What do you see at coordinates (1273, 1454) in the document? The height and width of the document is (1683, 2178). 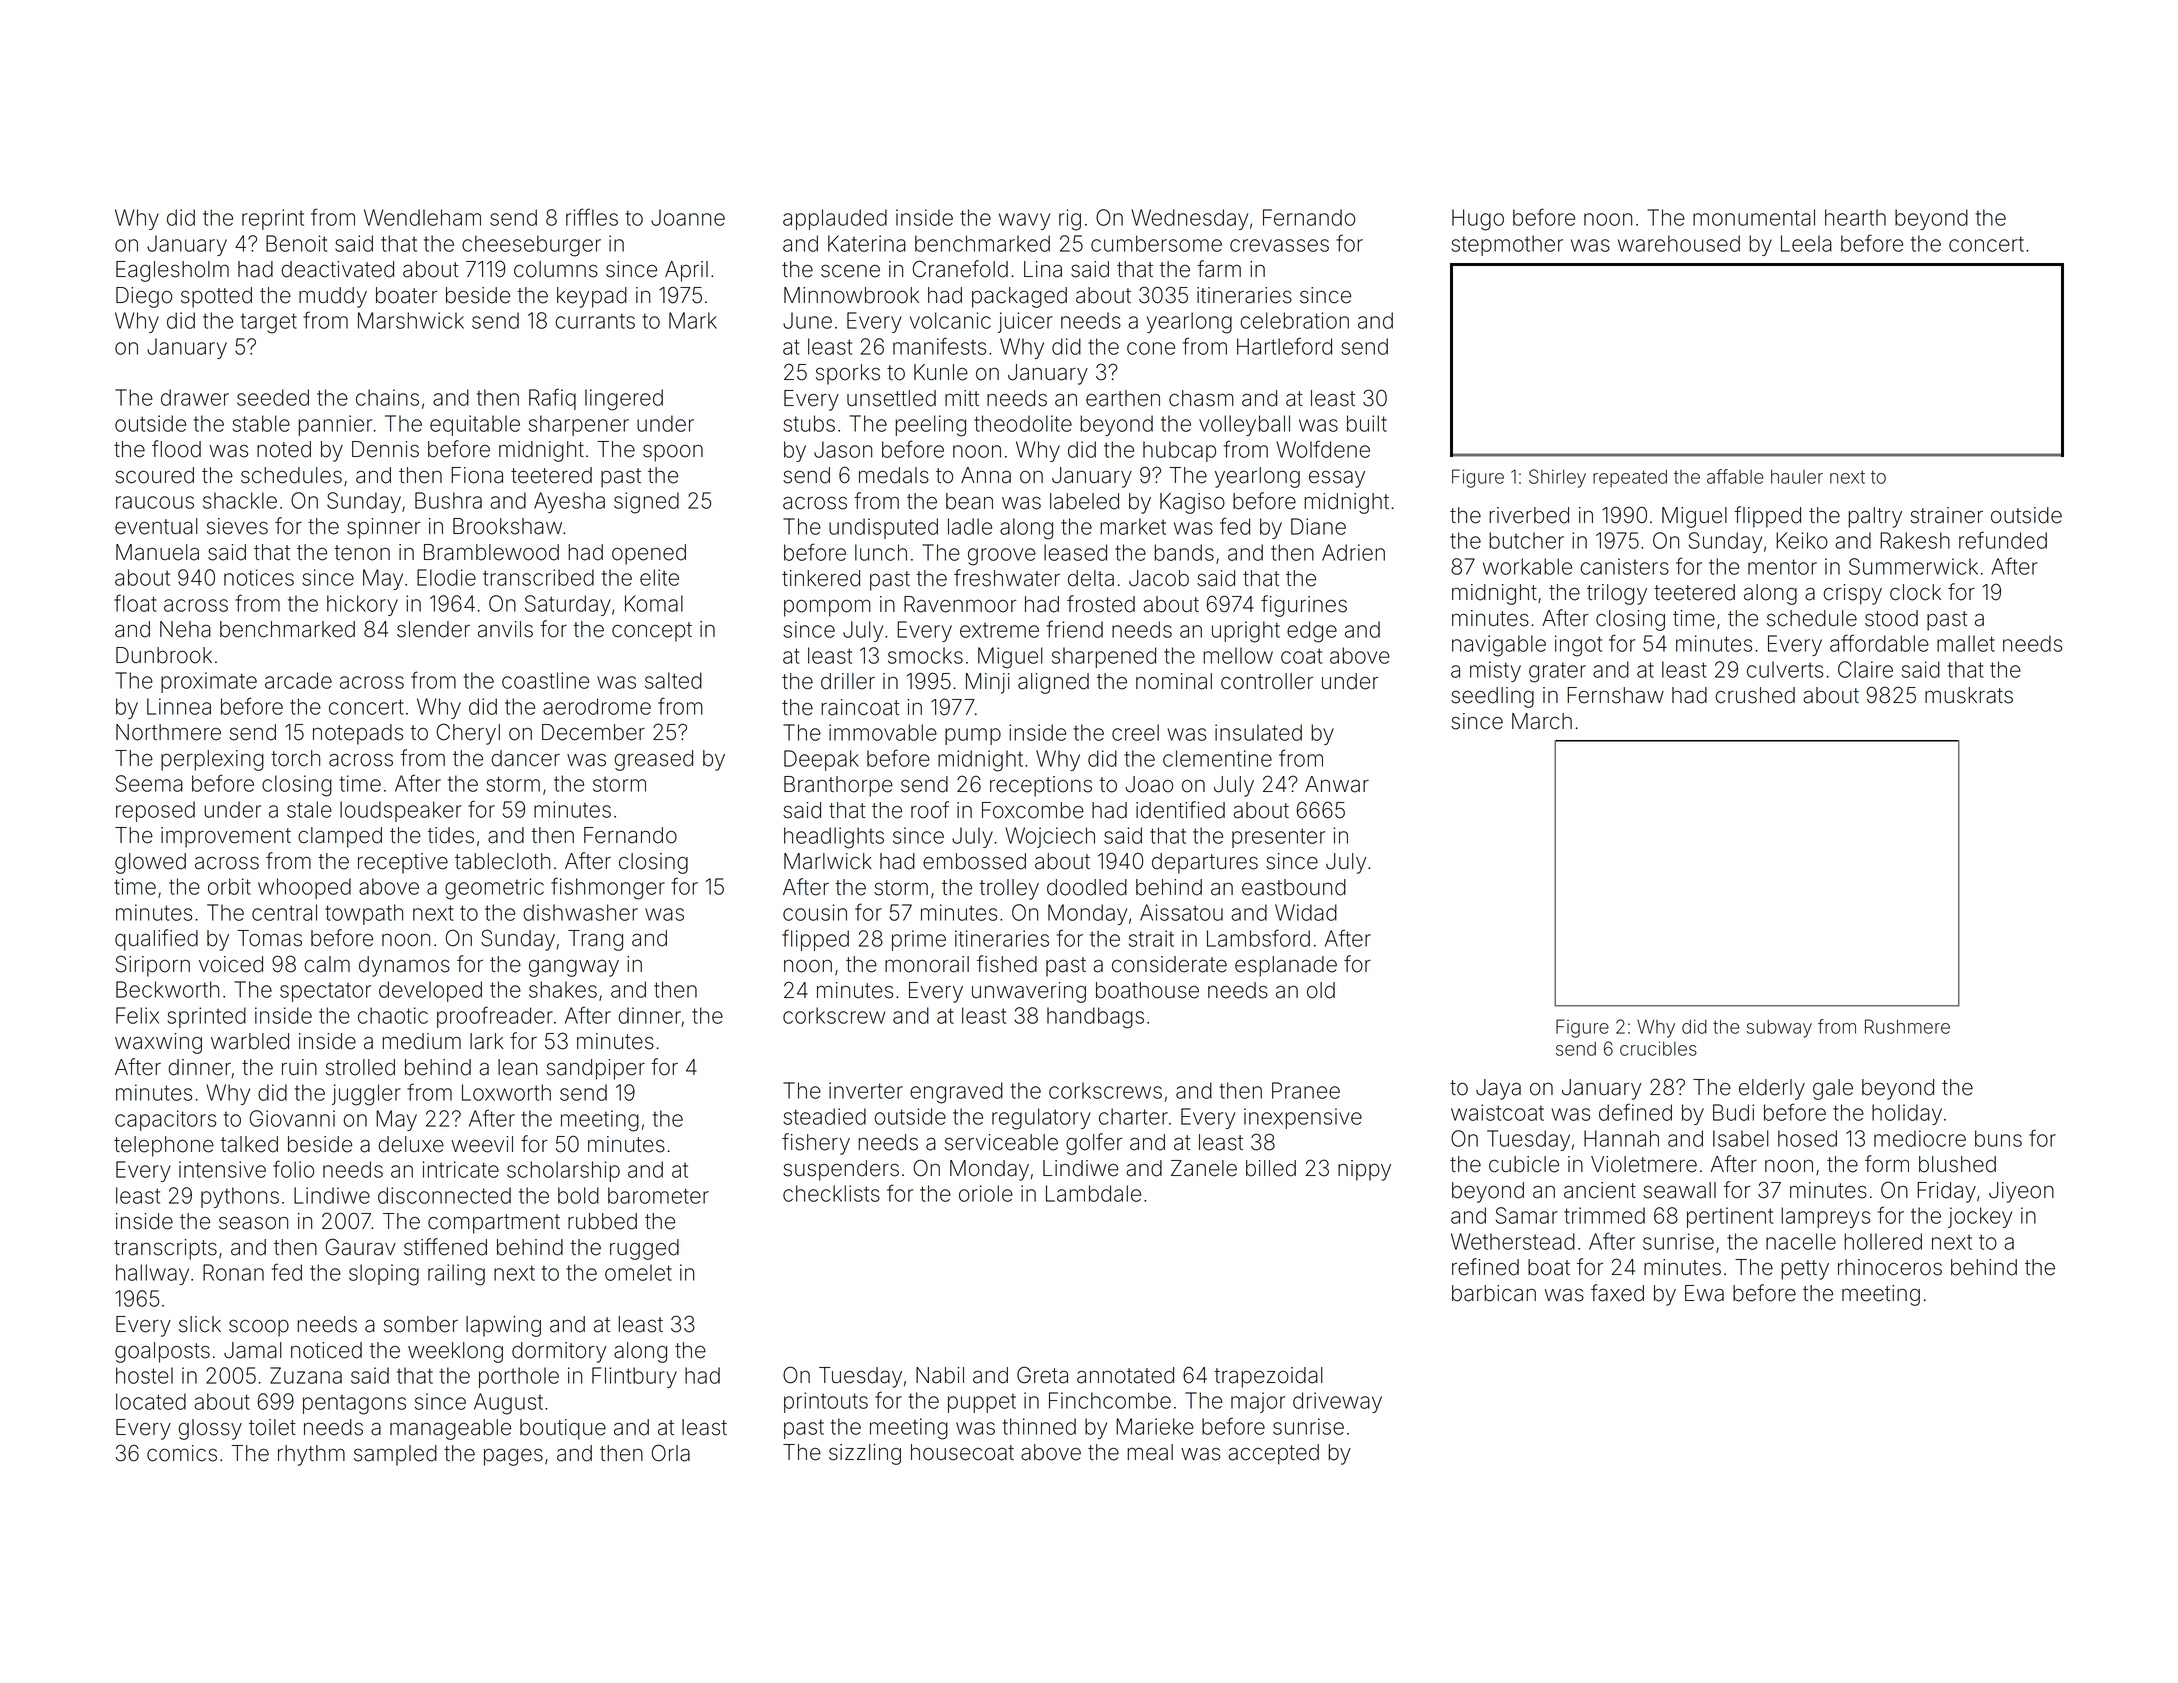 I see `accepted` at bounding box center [1273, 1454].
